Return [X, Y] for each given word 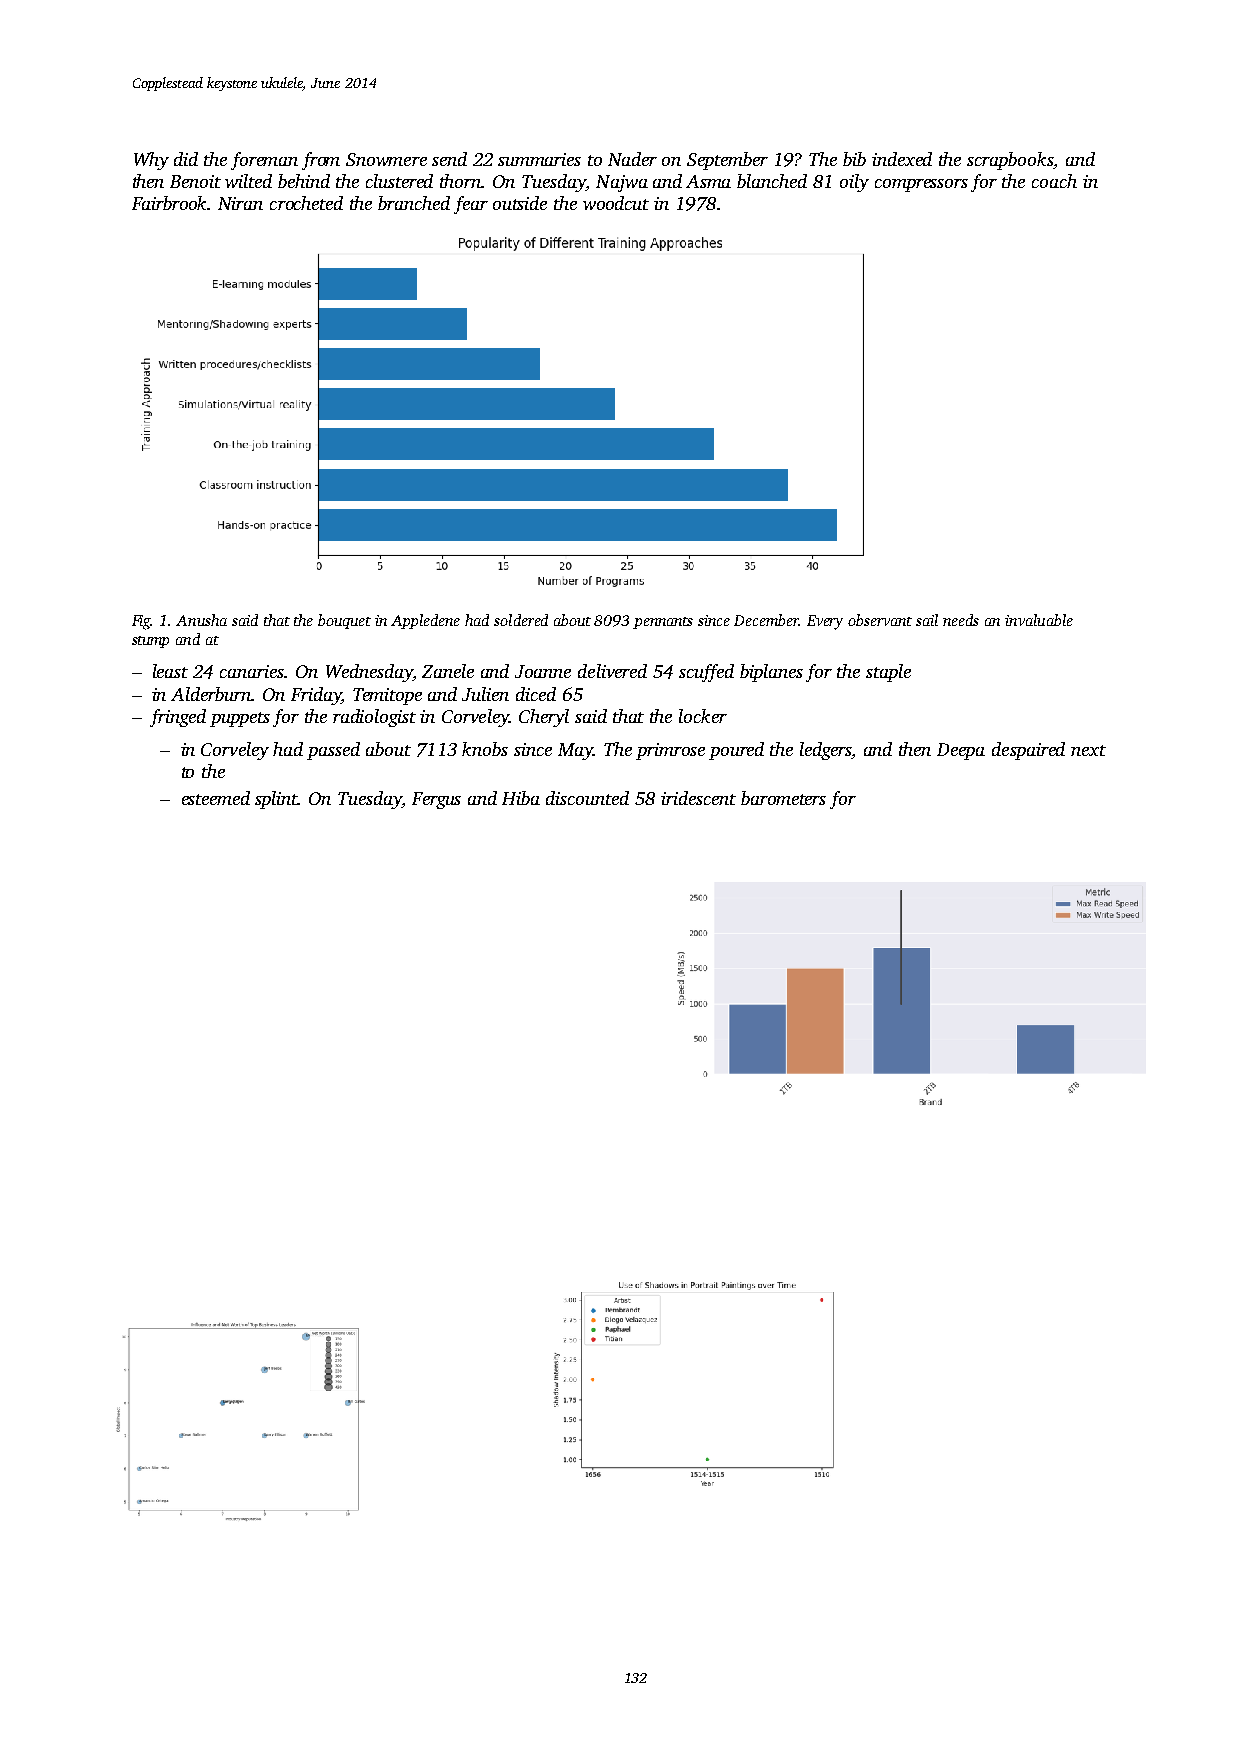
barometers [783, 798]
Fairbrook [170, 203]
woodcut [616, 203]
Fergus [436, 800]
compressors [921, 185]
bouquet [344, 621]
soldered [521, 620]
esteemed [216, 798]
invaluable [1039, 620]
